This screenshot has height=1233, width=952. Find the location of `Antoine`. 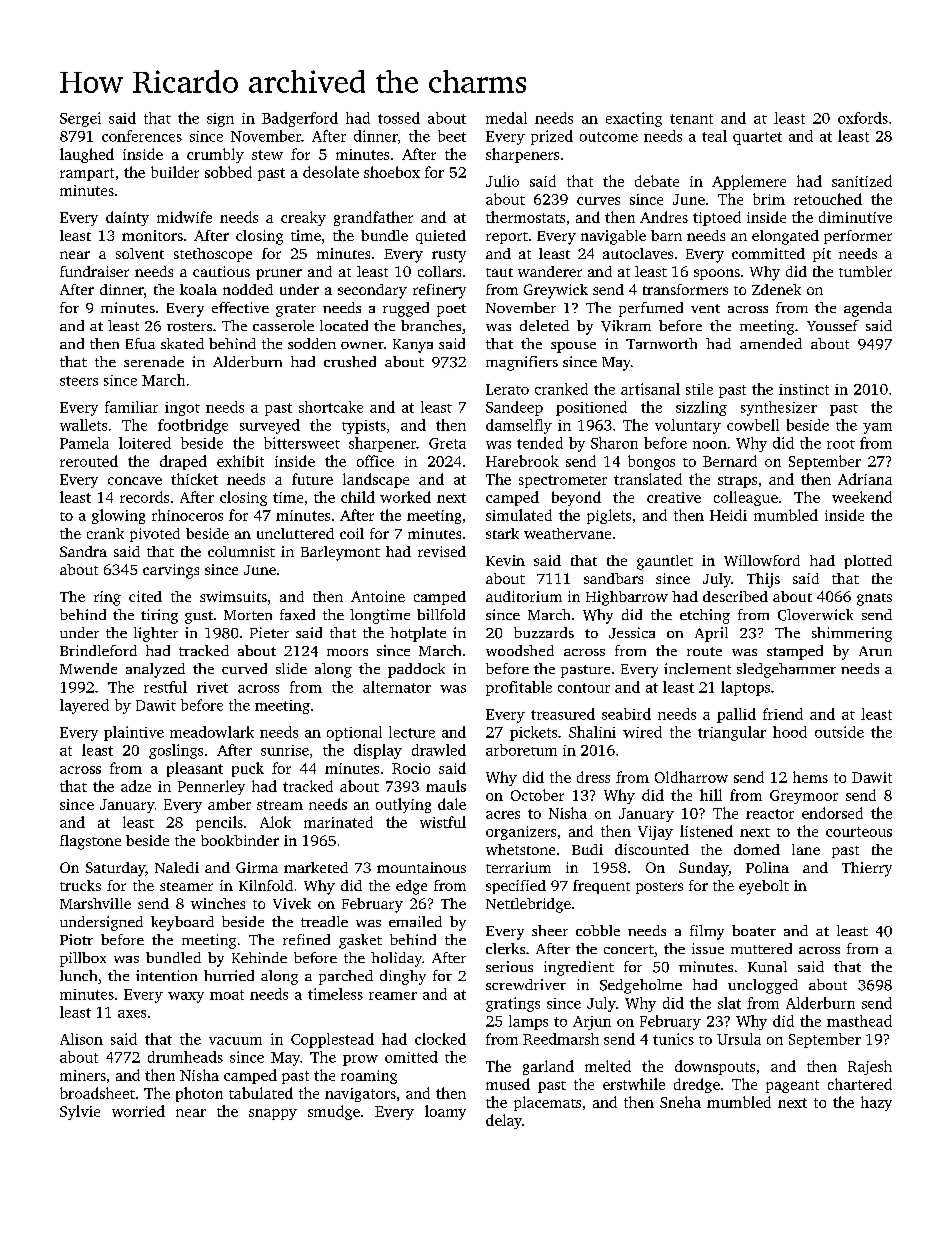

Antoine is located at coordinates (378, 596).
